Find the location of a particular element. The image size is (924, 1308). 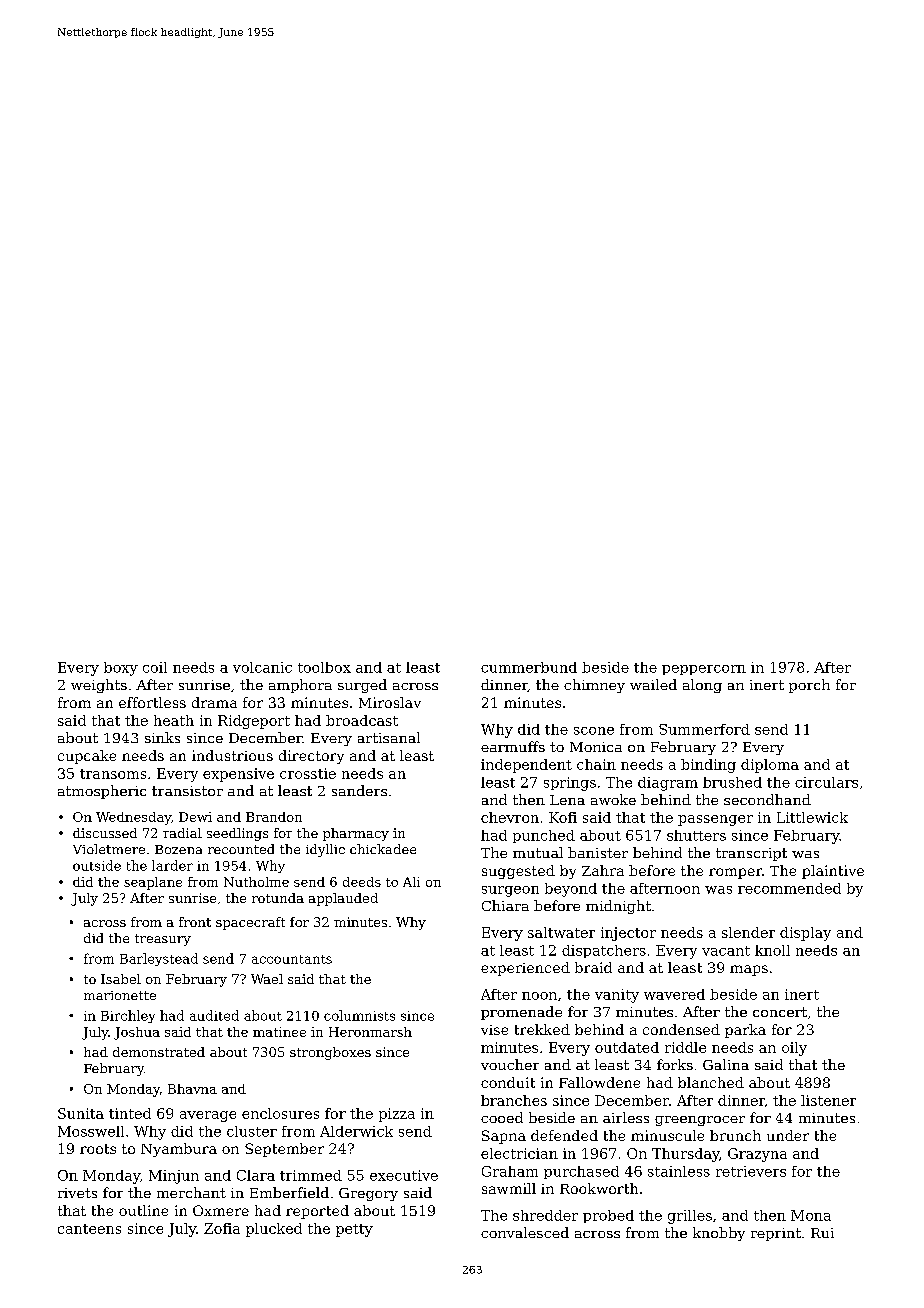

plaintive is located at coordinates (833, 872).
